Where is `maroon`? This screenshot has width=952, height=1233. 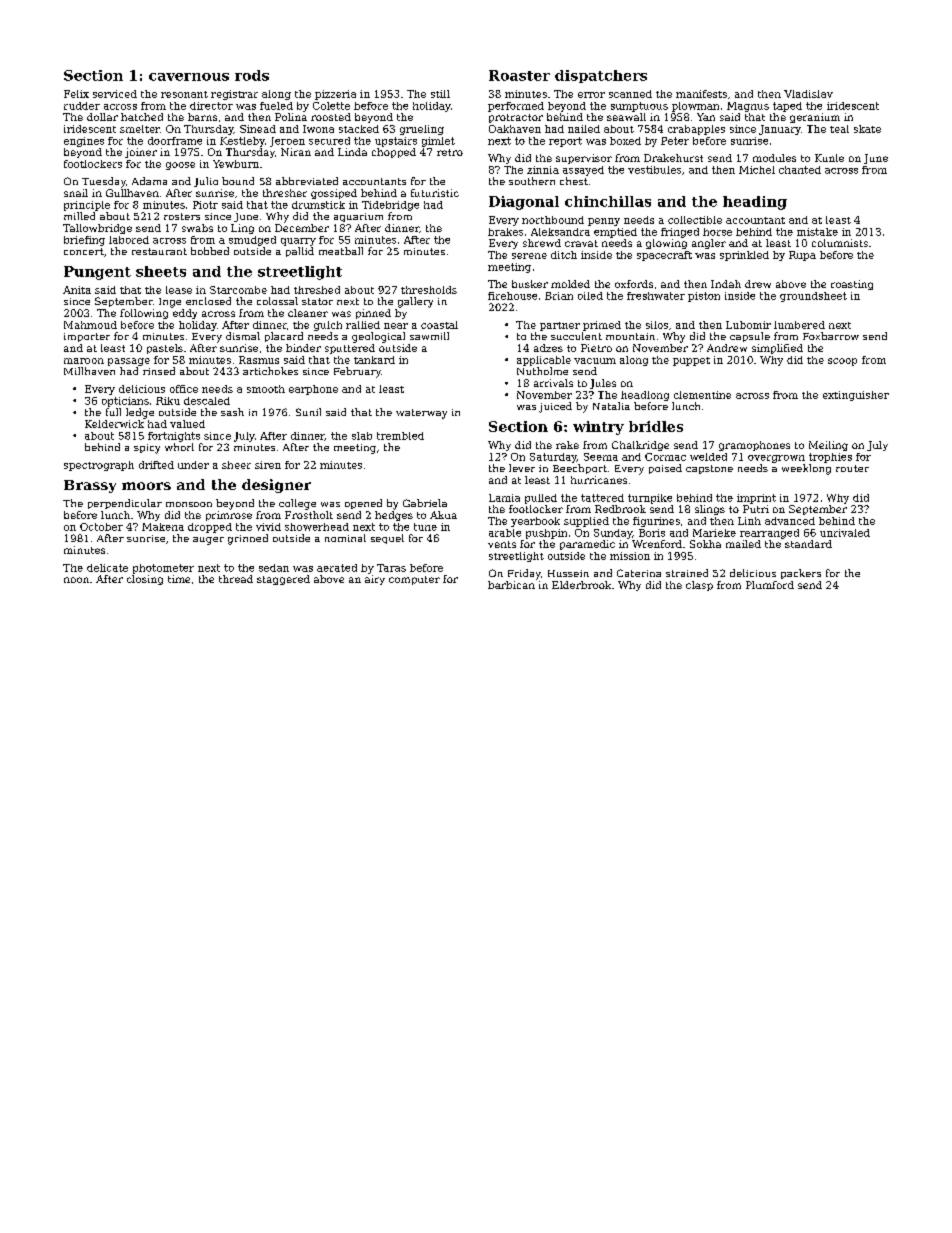
maroon is located at coordinates (84, 361).
